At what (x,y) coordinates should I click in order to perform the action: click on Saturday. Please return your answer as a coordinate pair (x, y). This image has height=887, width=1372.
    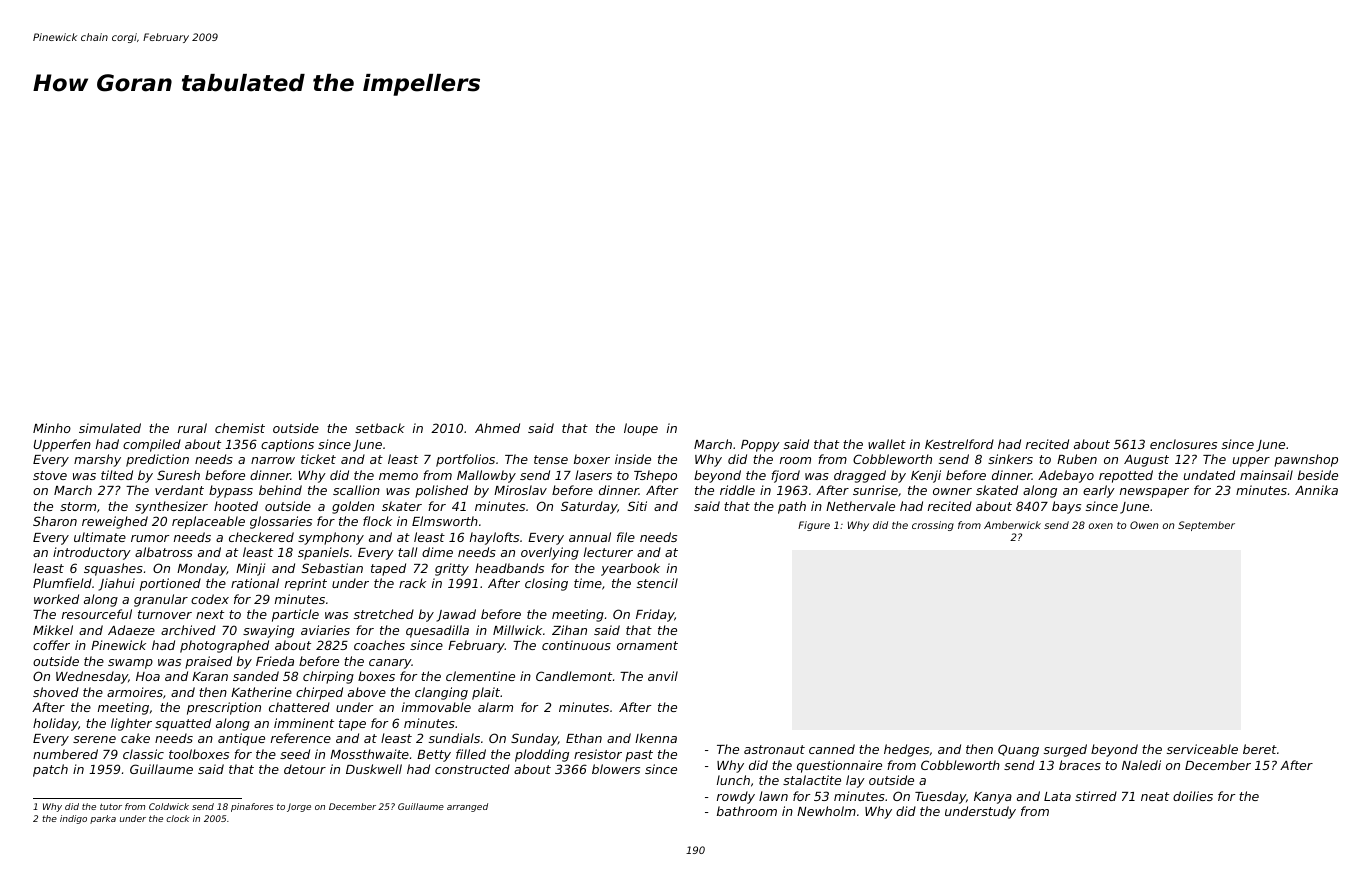
    Looking at the image, I should click on (589, 507).
